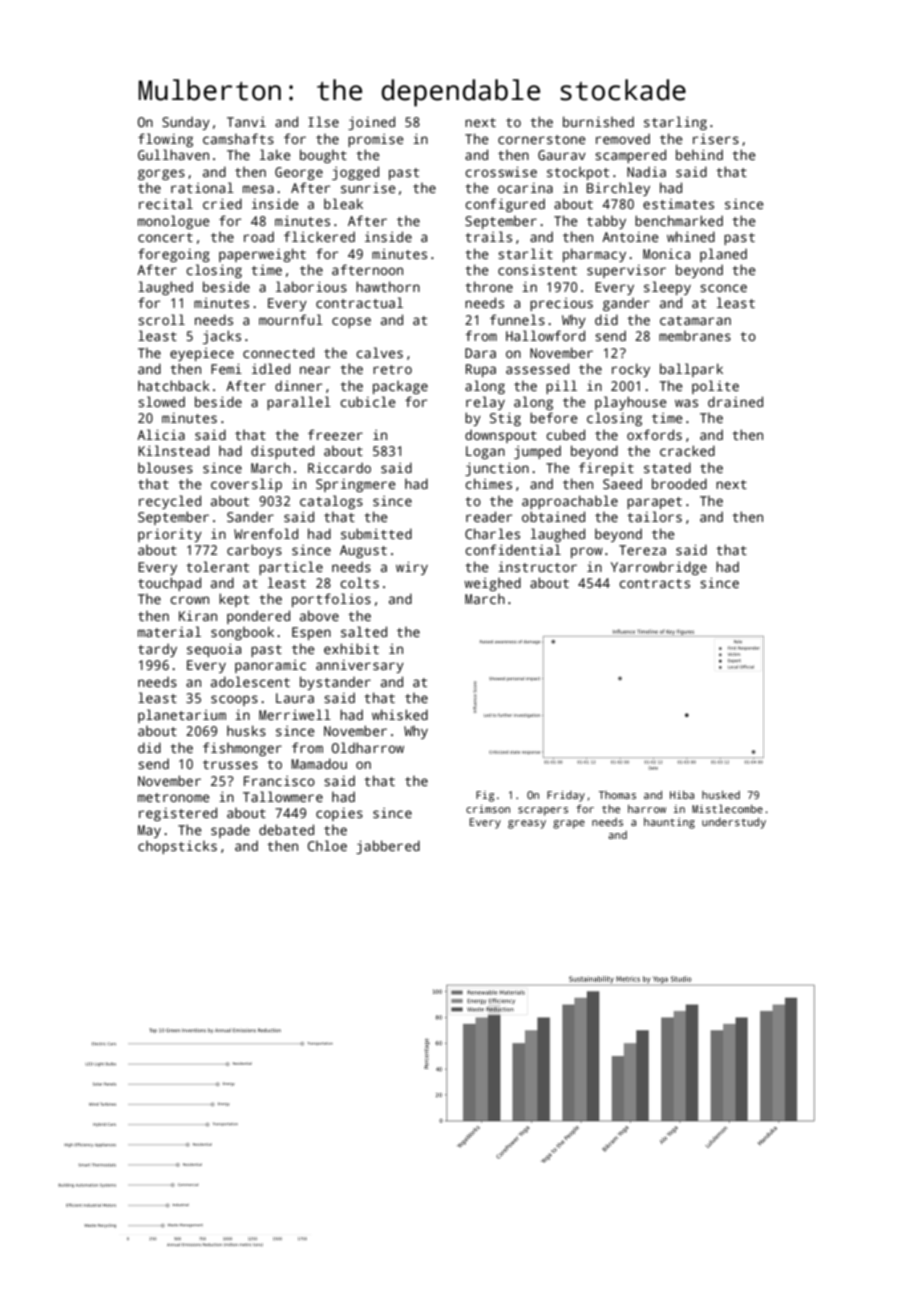 Image resolution: width=908 pixels, height=1316 pixels. What do you see at coordinates (371, 123) in the document?
I see `joined` at bounding box center [371, 123].
